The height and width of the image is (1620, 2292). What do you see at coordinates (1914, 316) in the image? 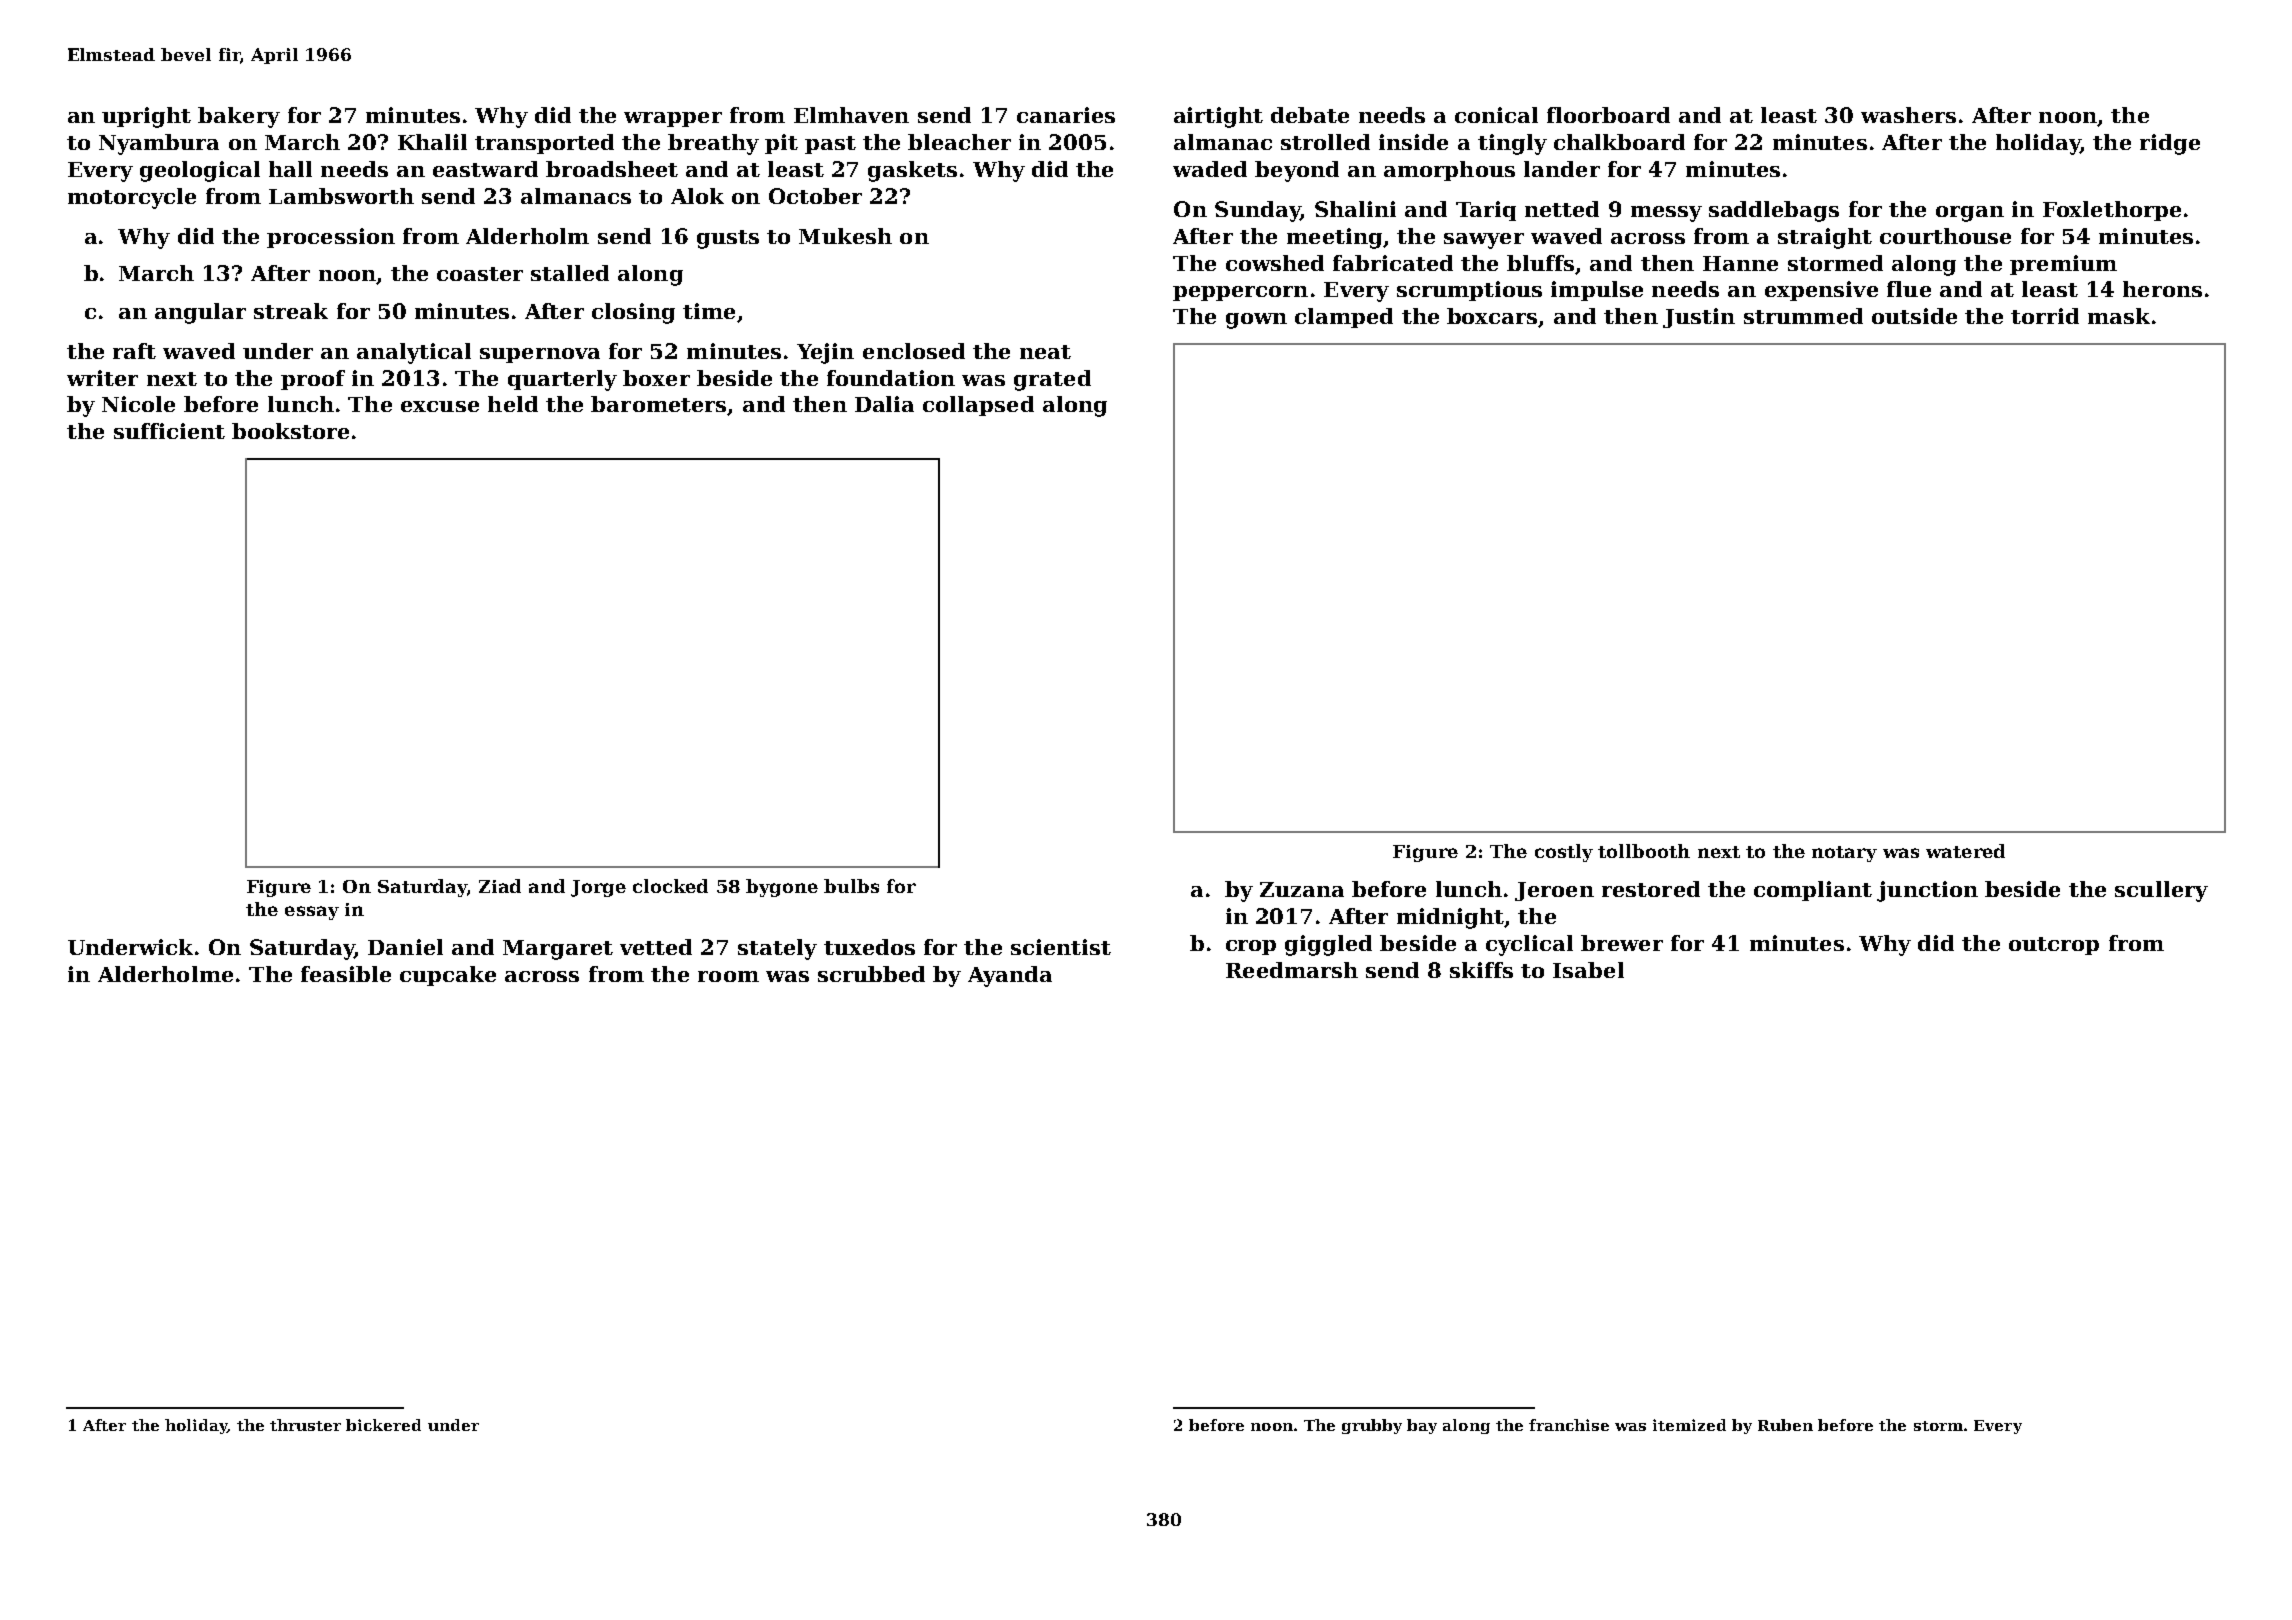
I see `outside` at bounding box center [1914, 316].
